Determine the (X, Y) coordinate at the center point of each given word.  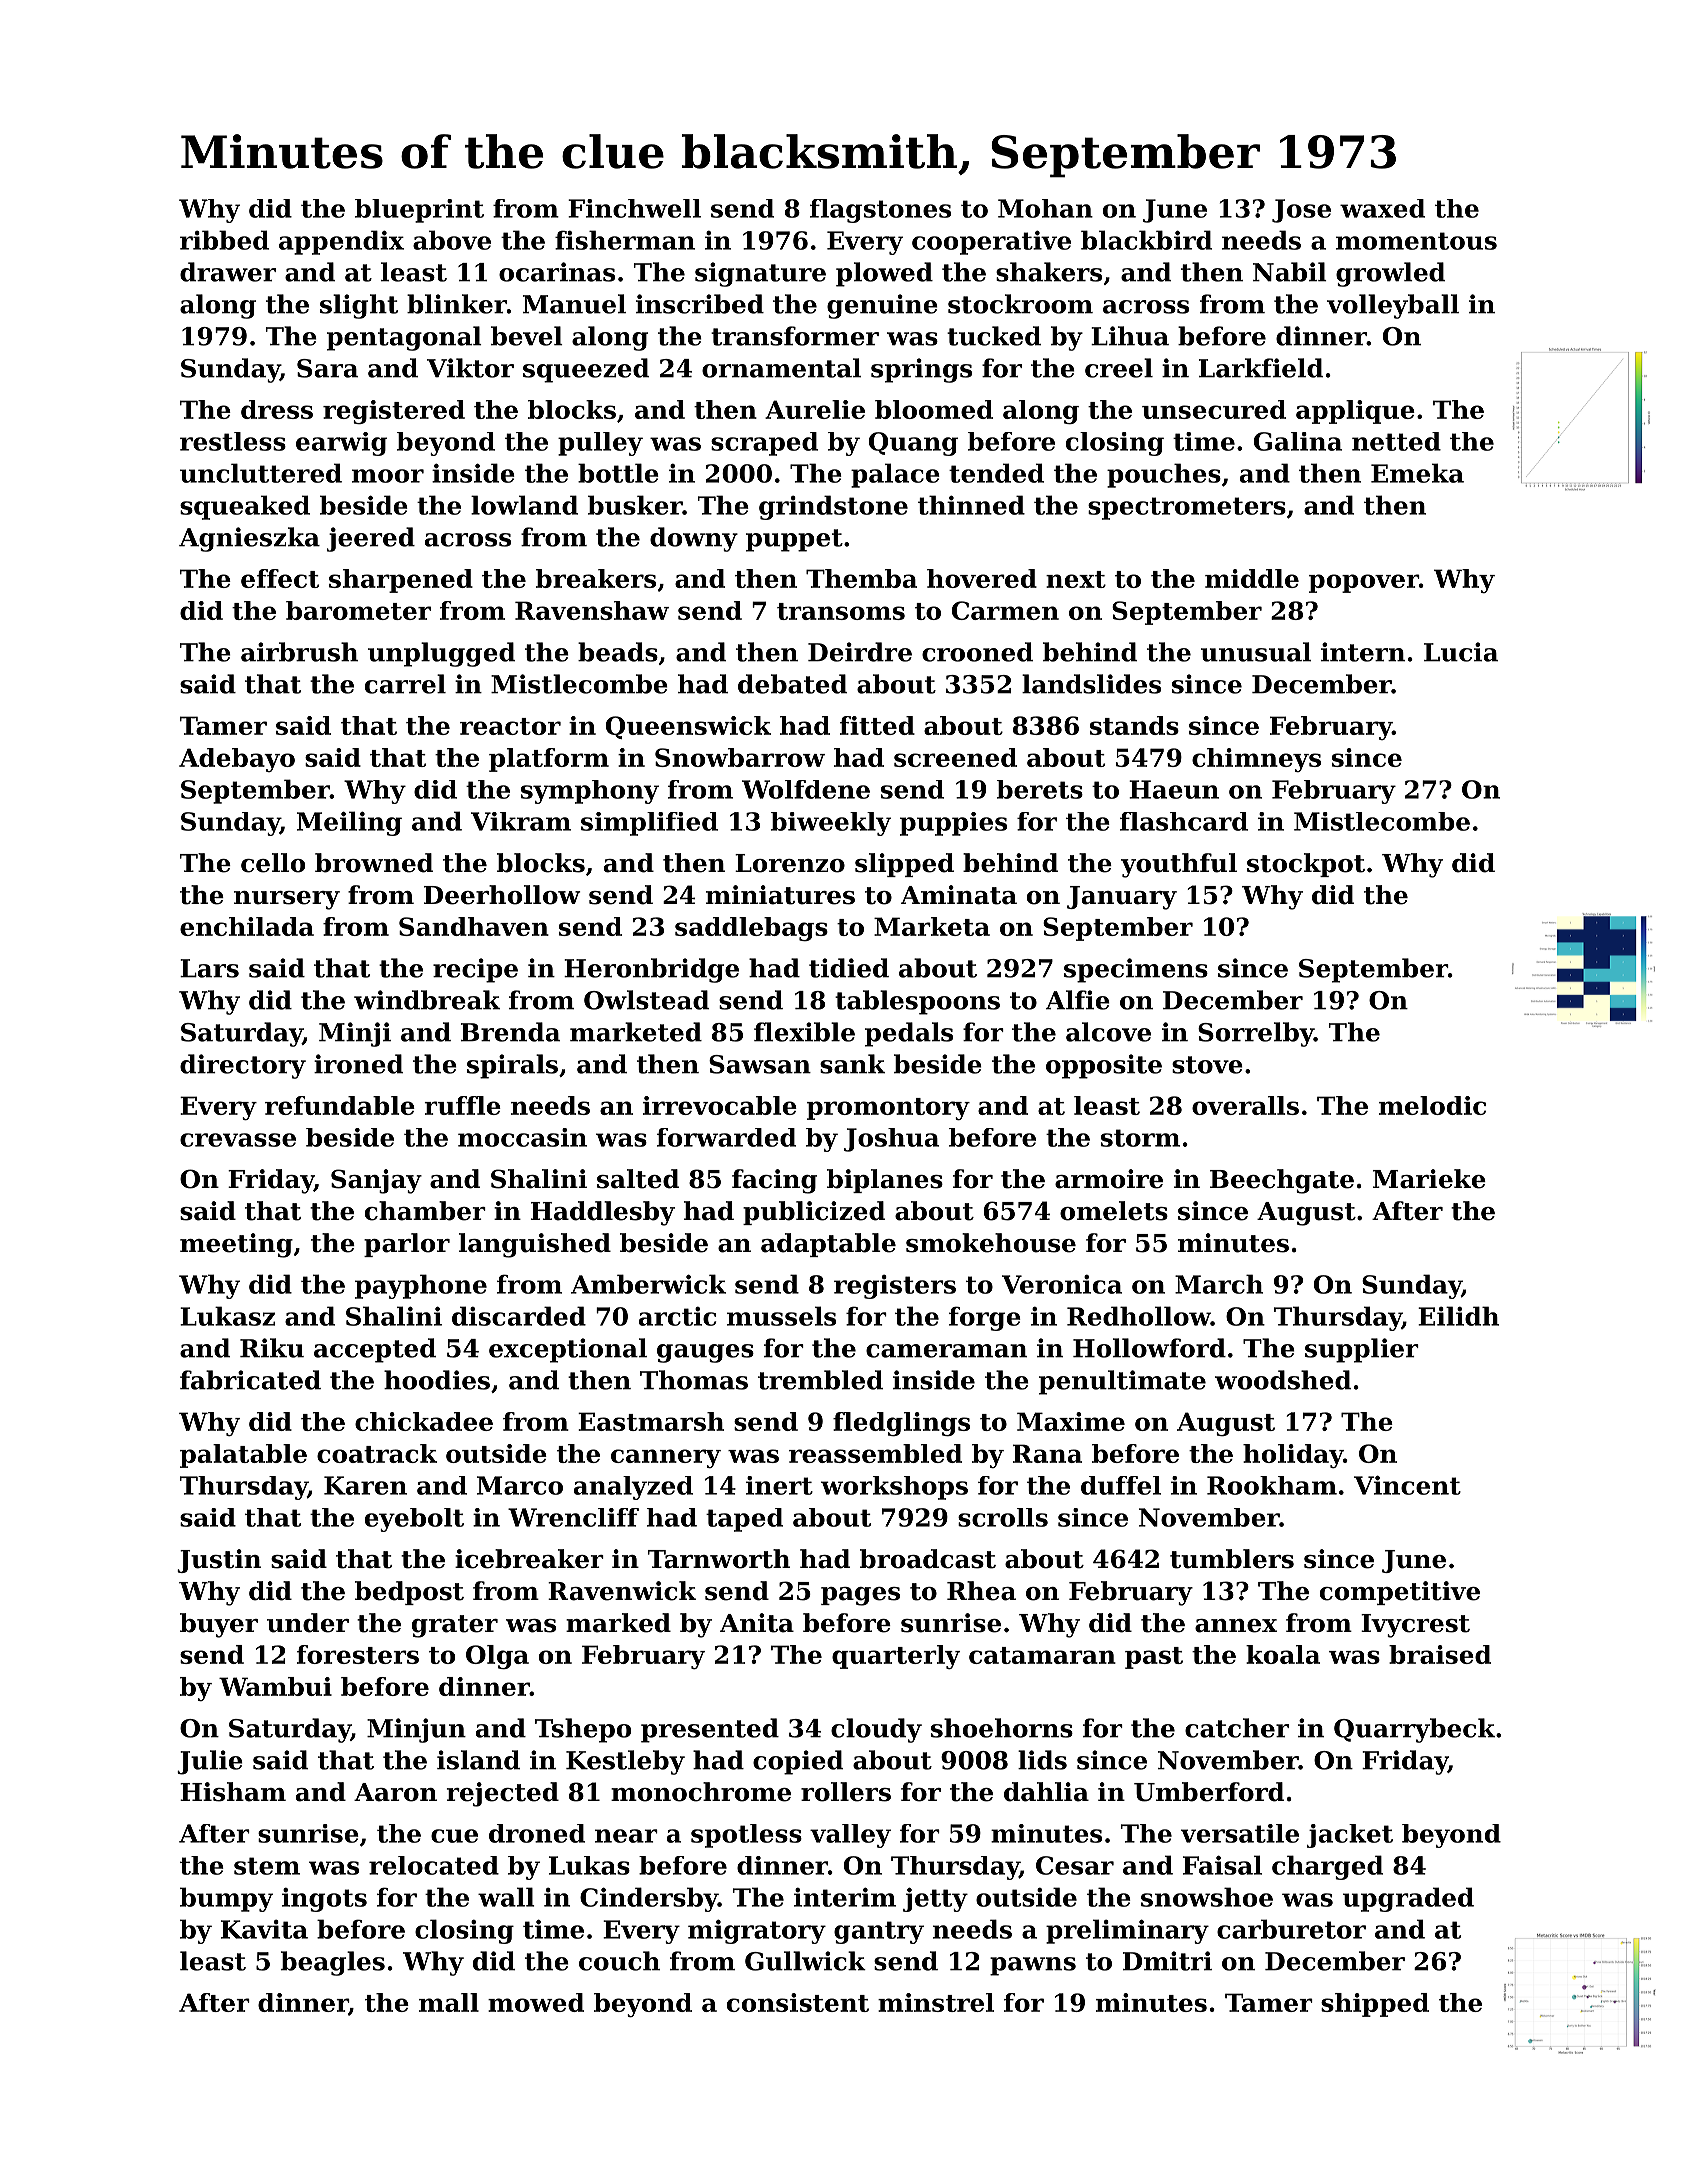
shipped (1375, 2005)
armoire (1109, 1179)
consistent (798, 2002)
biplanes (885, 1181)
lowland (524, 505)
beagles (333, 1963)
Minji (355, 1034)
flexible (804, 1032)
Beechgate (1282, 1181)
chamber (425, 1211)
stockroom (1020, 304)
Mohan (1045, 208)
